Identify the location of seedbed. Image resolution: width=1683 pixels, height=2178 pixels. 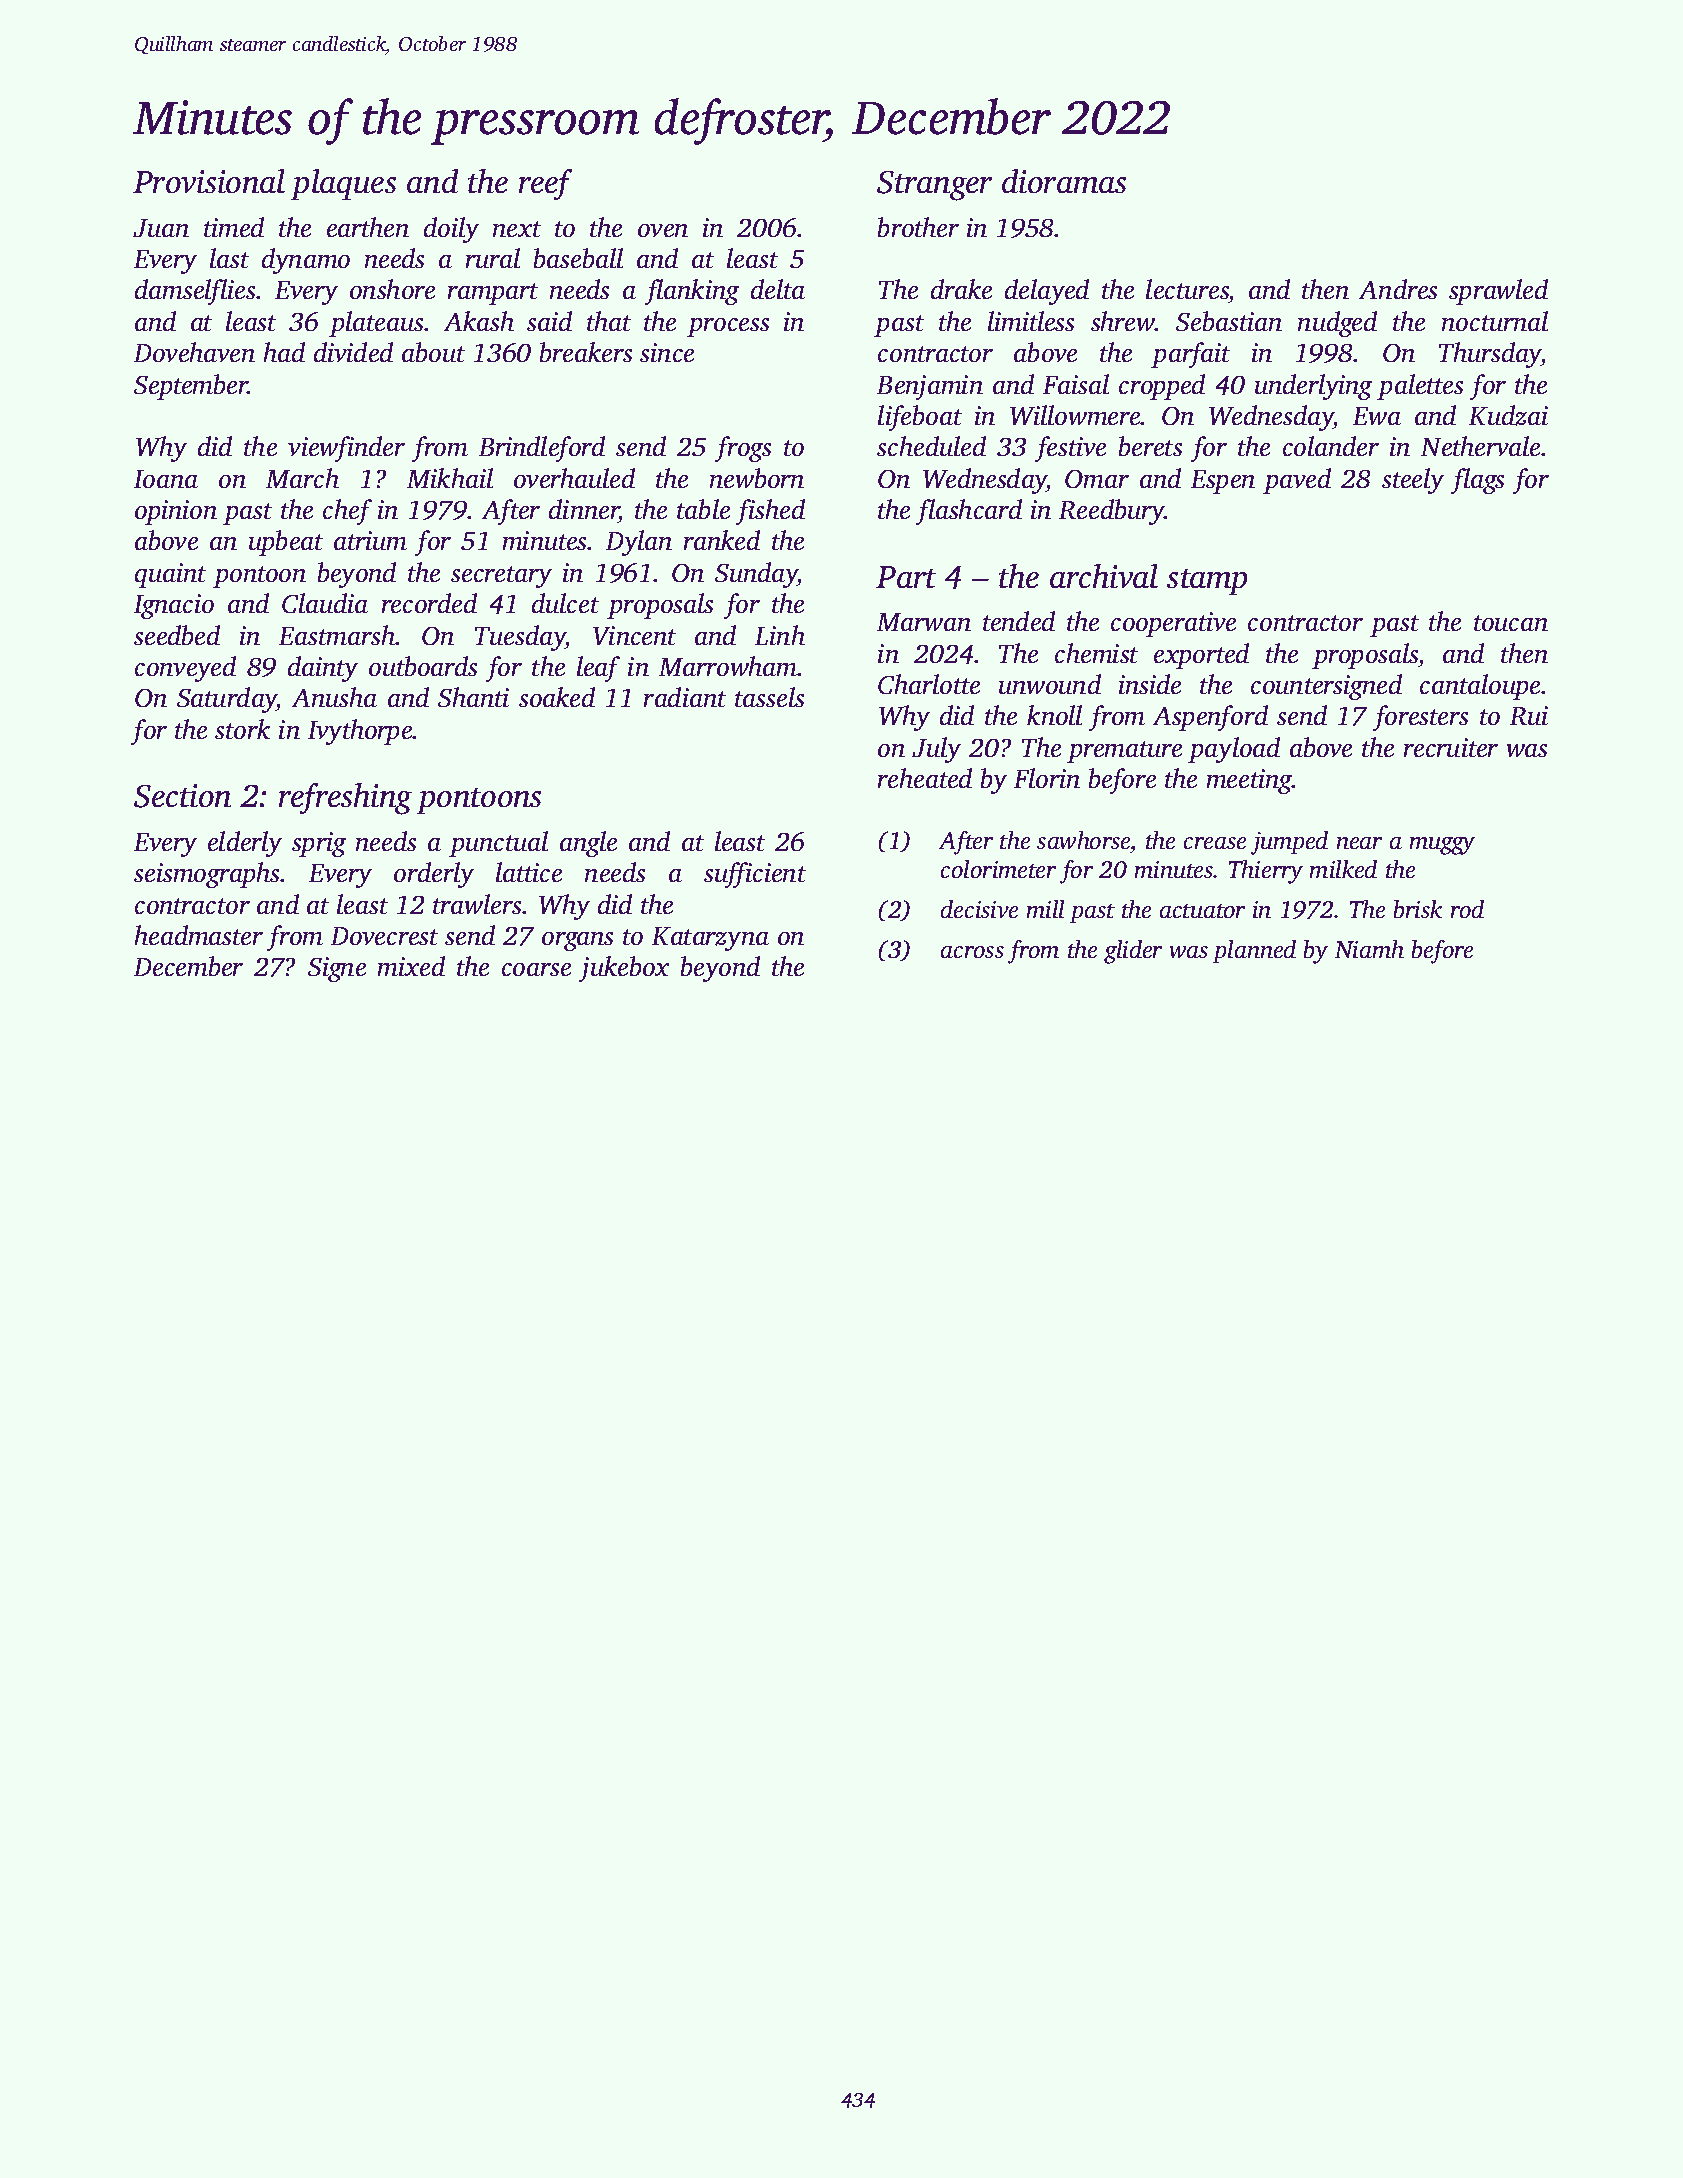
(177, 635).
